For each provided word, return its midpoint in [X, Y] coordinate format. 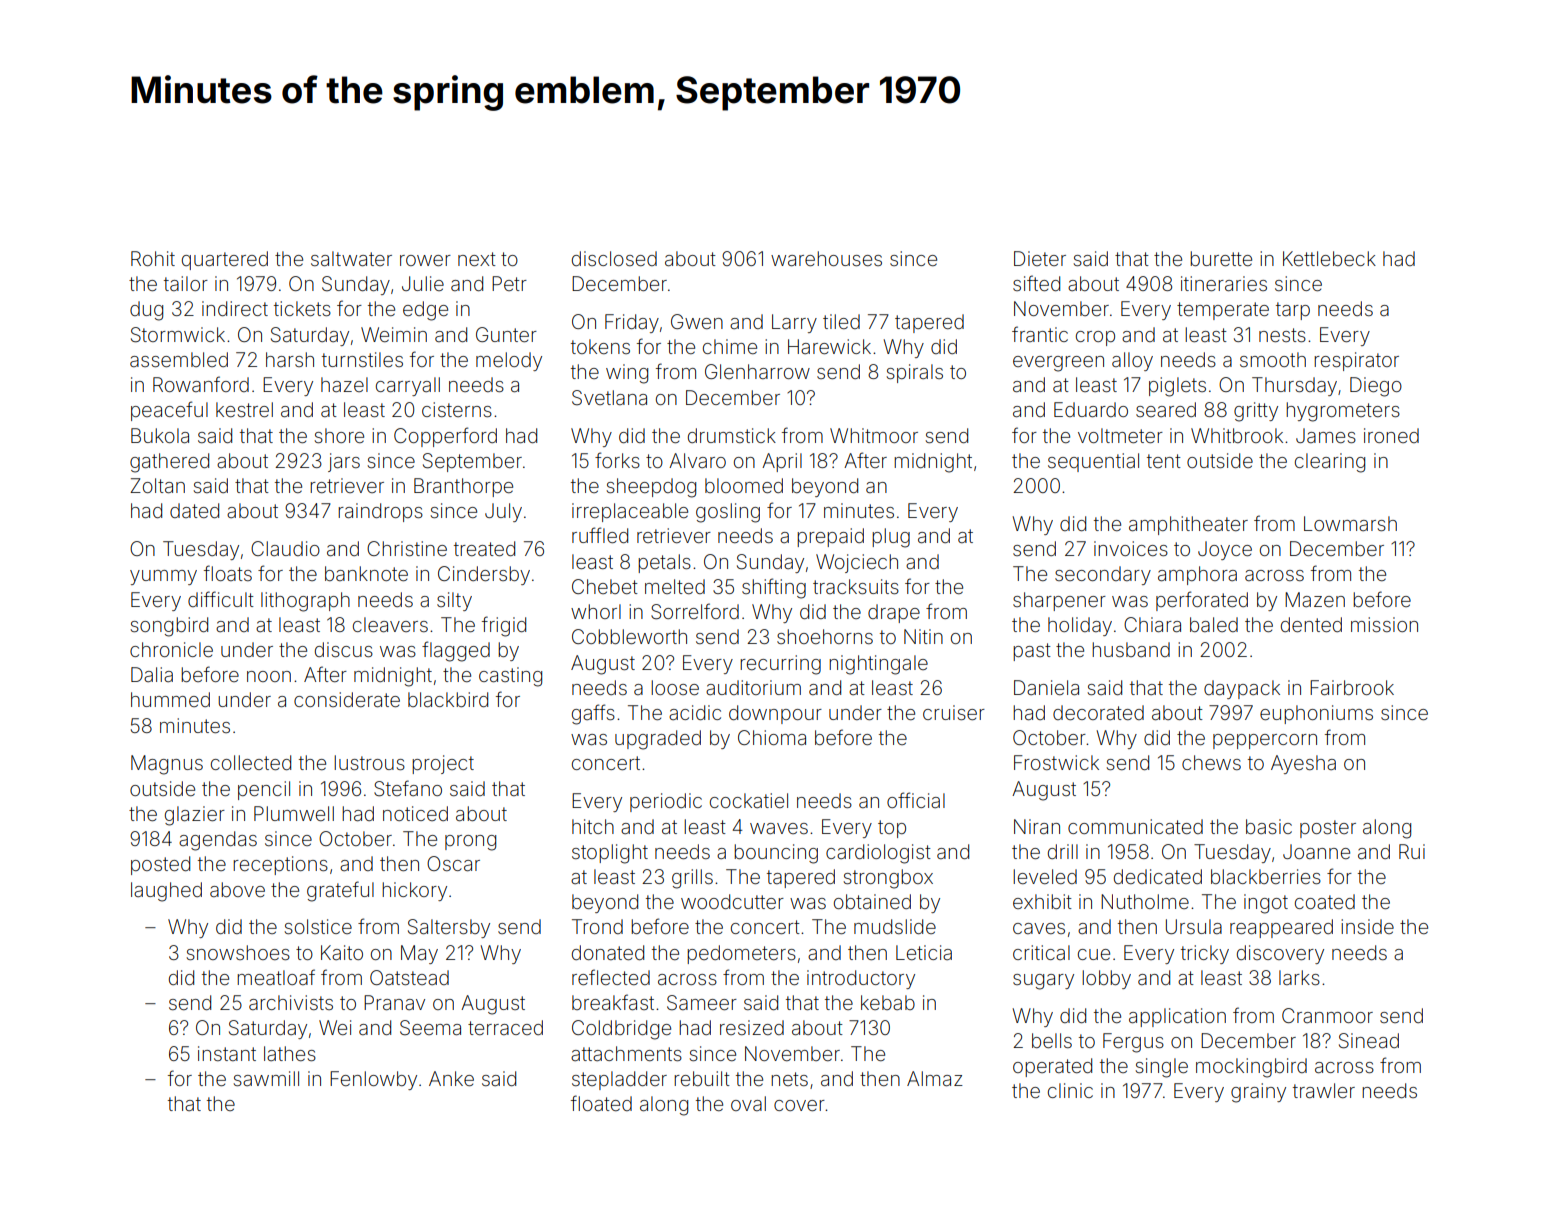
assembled [179, 359]
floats [228, 573]
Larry [794, 323]
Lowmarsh [1350, 523]
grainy [1258, 1093]
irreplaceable [630, 512]
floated [601, 1103]
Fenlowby [373, 1080]
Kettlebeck [1329, 258]
